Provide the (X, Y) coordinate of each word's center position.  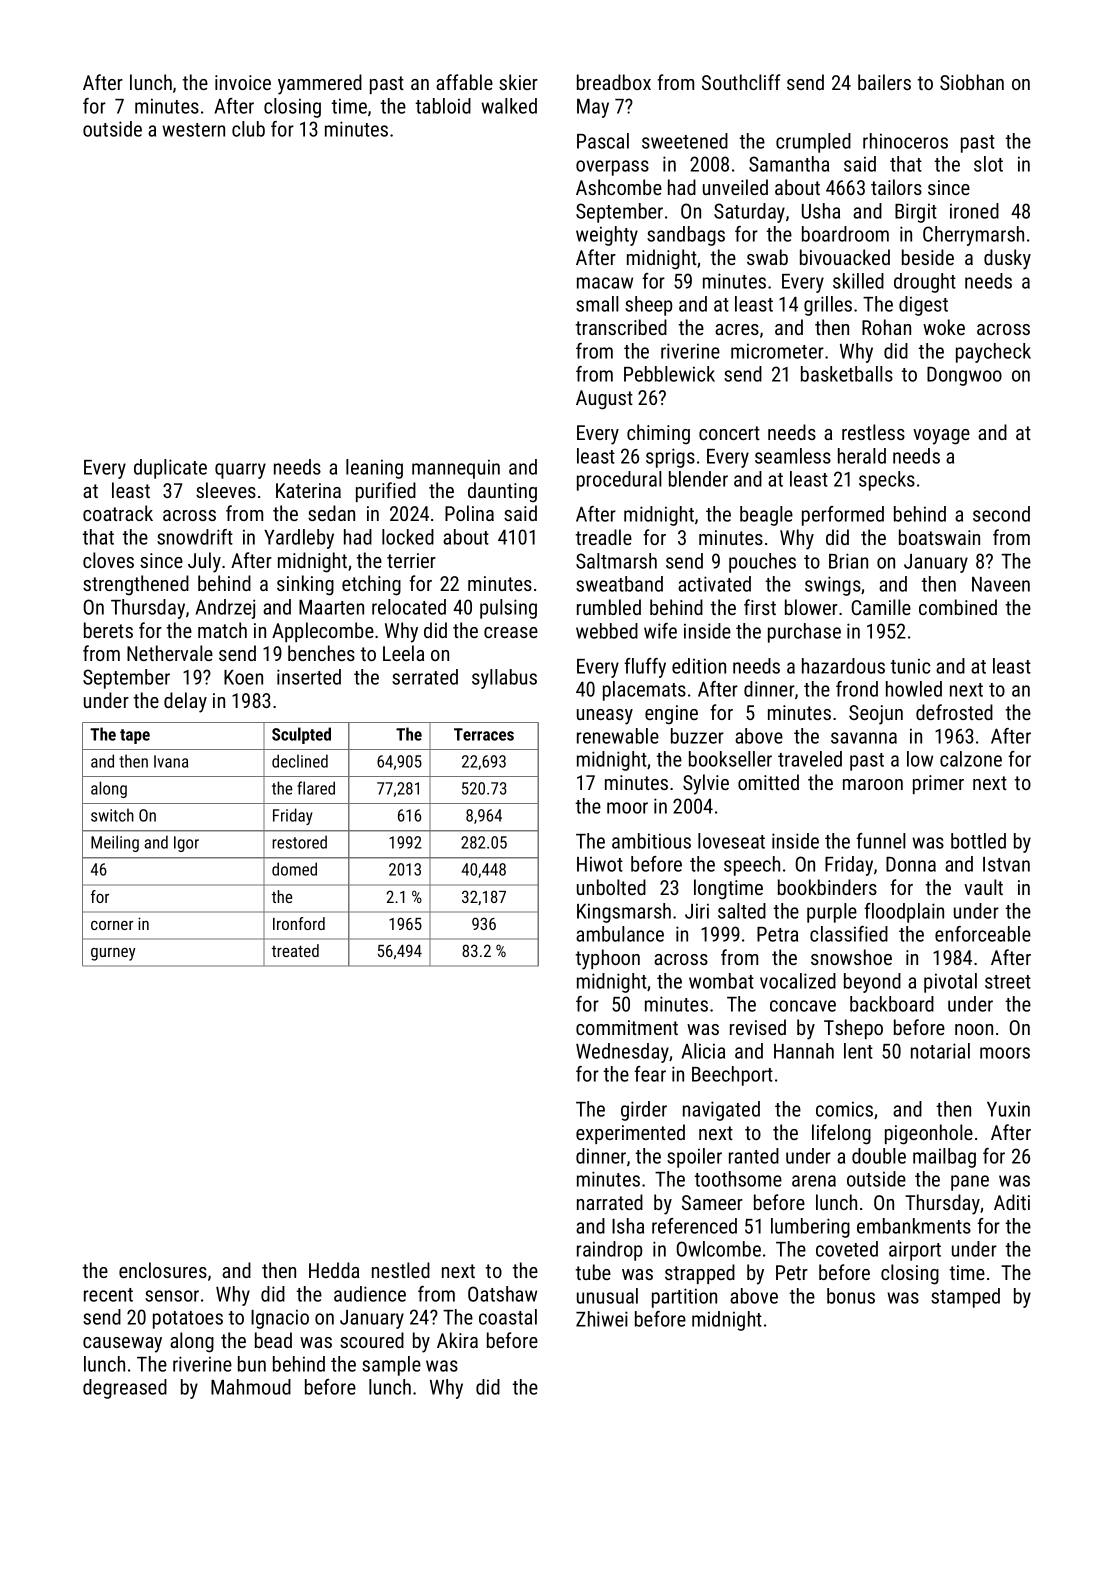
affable (464, 82)
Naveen (1001, 584)
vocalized (798, 981)
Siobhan (972, 82)
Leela (403, 653)
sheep (648, 306)
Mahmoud (251, 1387)
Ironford (299, 923)
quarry (240, 471)
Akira (457, 1340)
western (193, 130)
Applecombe (323, 632)
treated (295, 950)
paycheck (993, 353)
